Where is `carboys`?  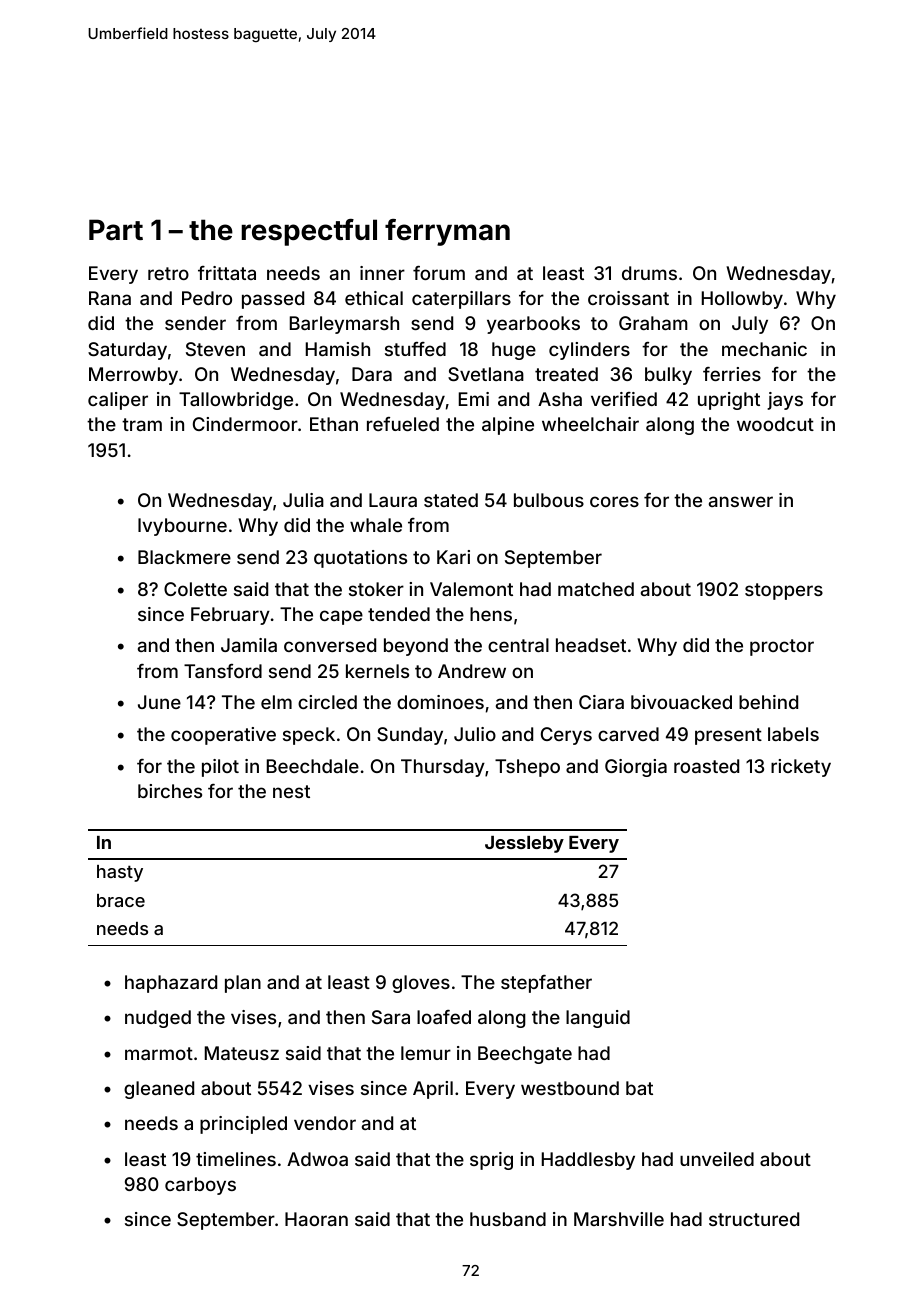
carboys is located at coordinates (200, 1186).
